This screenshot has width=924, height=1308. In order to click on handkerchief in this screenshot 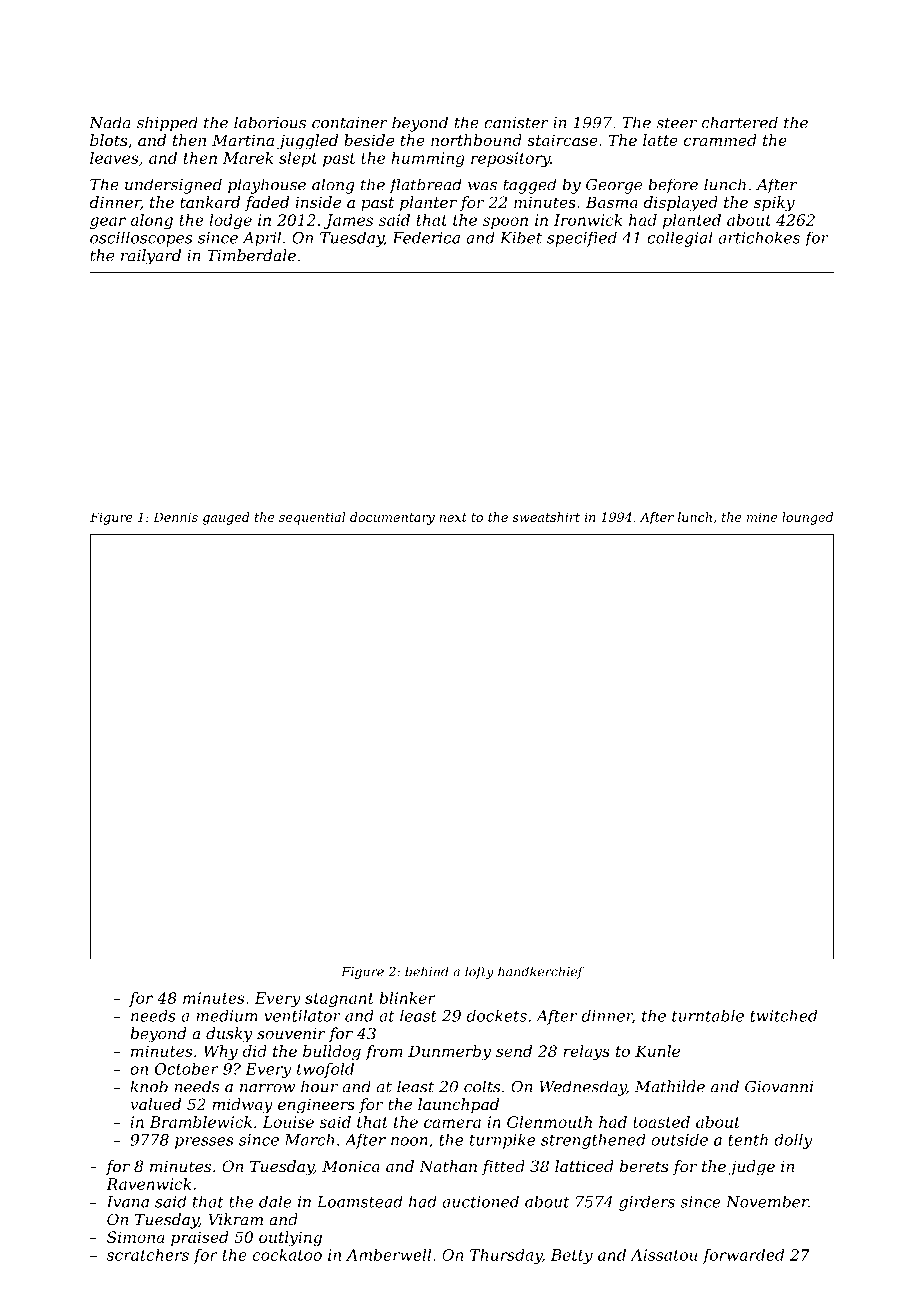, I will do `click(541, 972)`.
